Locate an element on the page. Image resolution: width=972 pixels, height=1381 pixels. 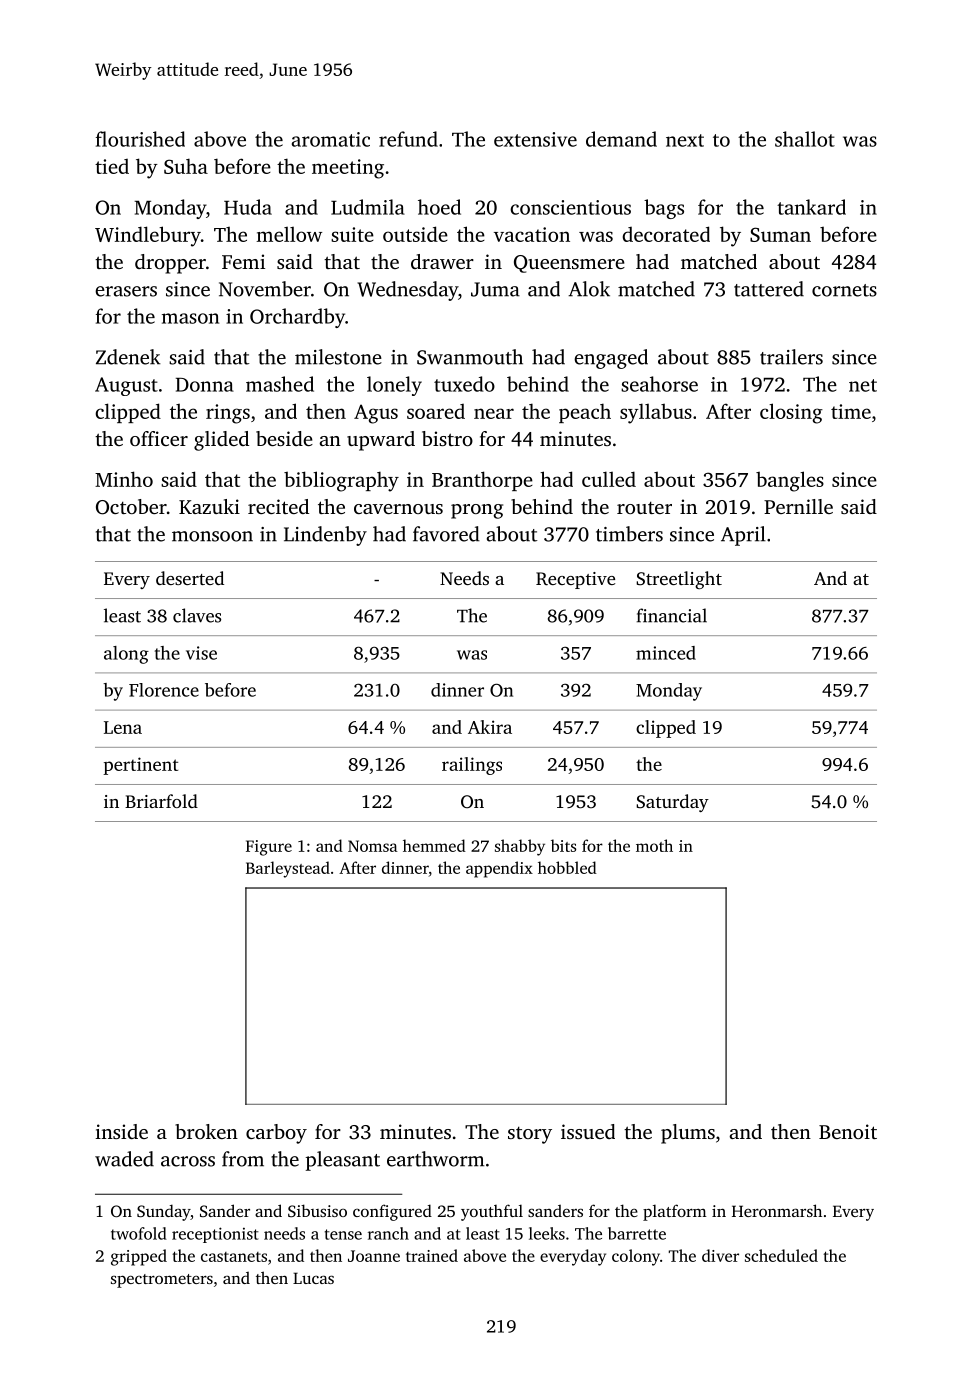
soared is located at coordinates (436, 411).
